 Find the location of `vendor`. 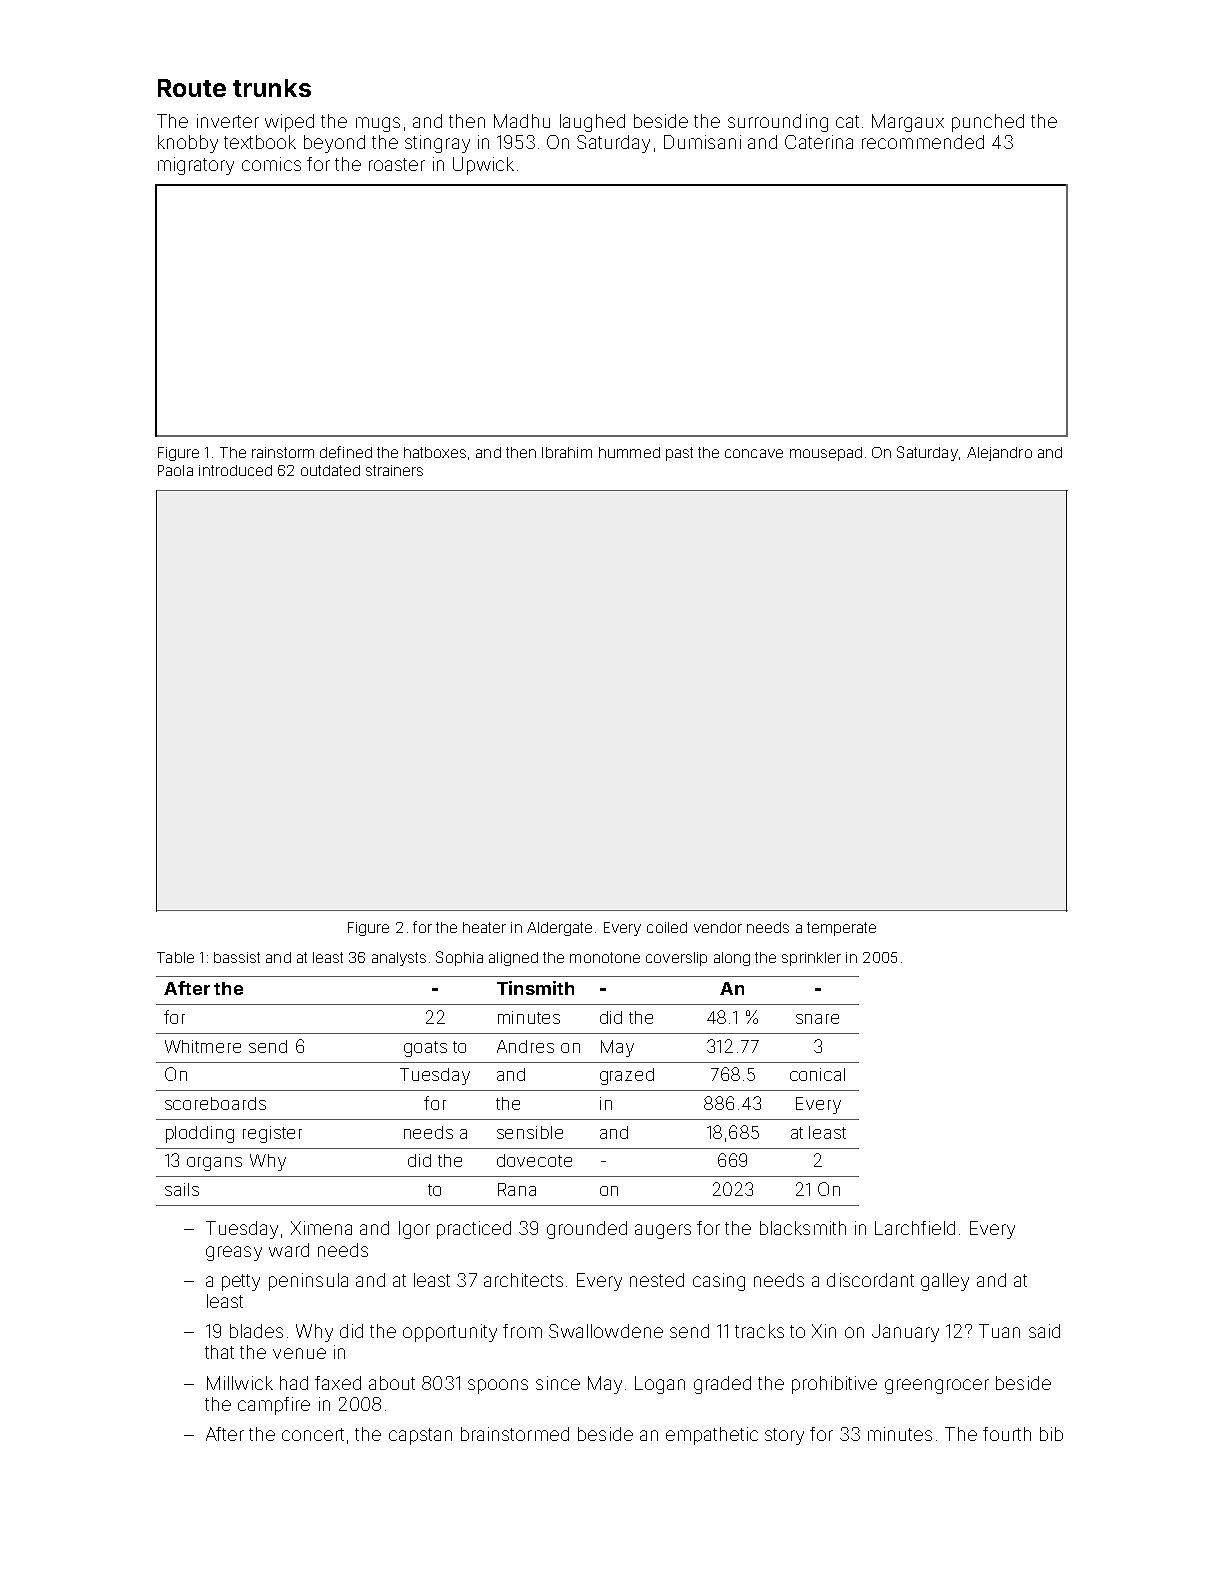

vendor is located at coordinates (718, 927).
